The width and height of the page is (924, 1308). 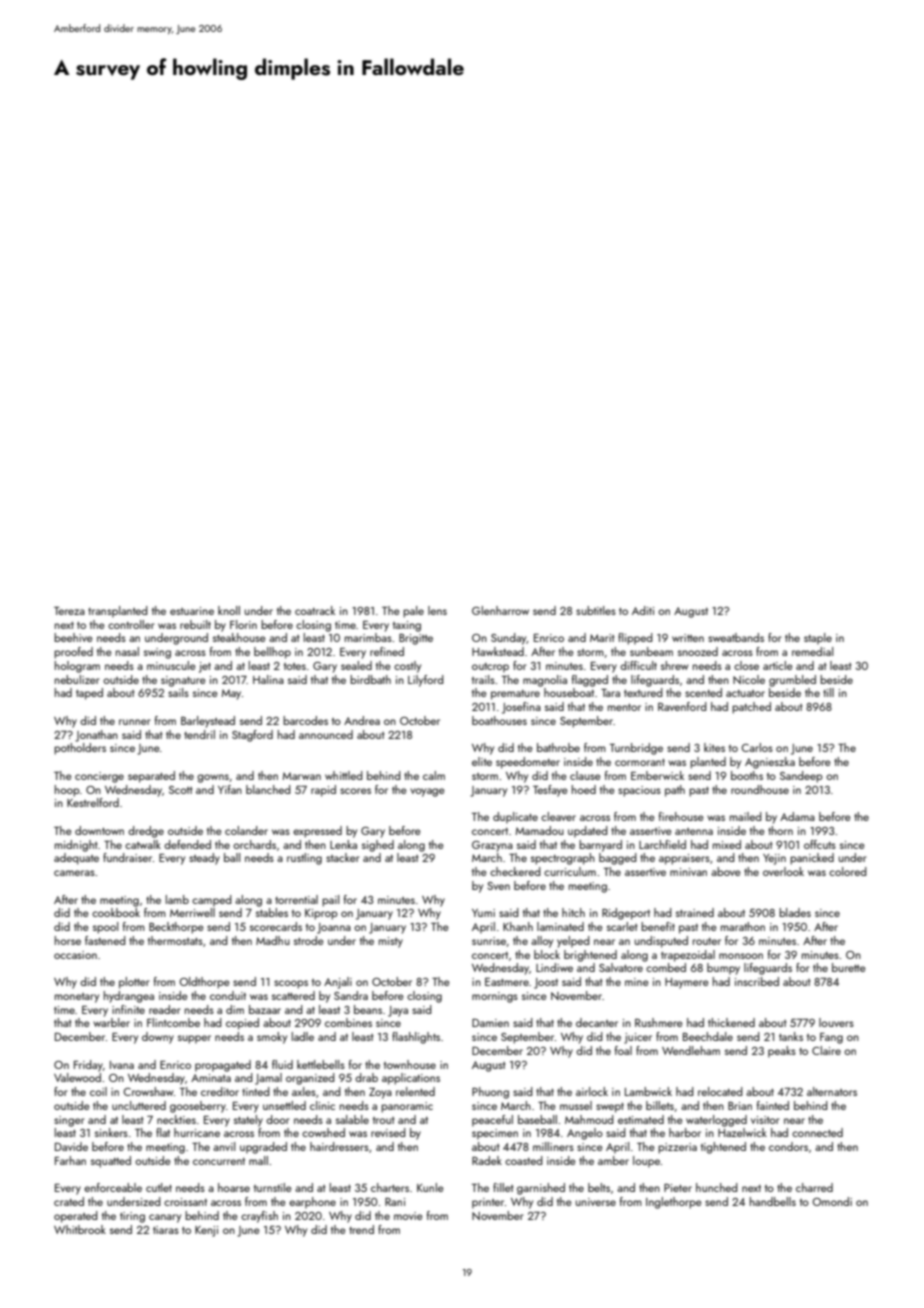 I want to click on charters, so click(x=390, y=1187).
